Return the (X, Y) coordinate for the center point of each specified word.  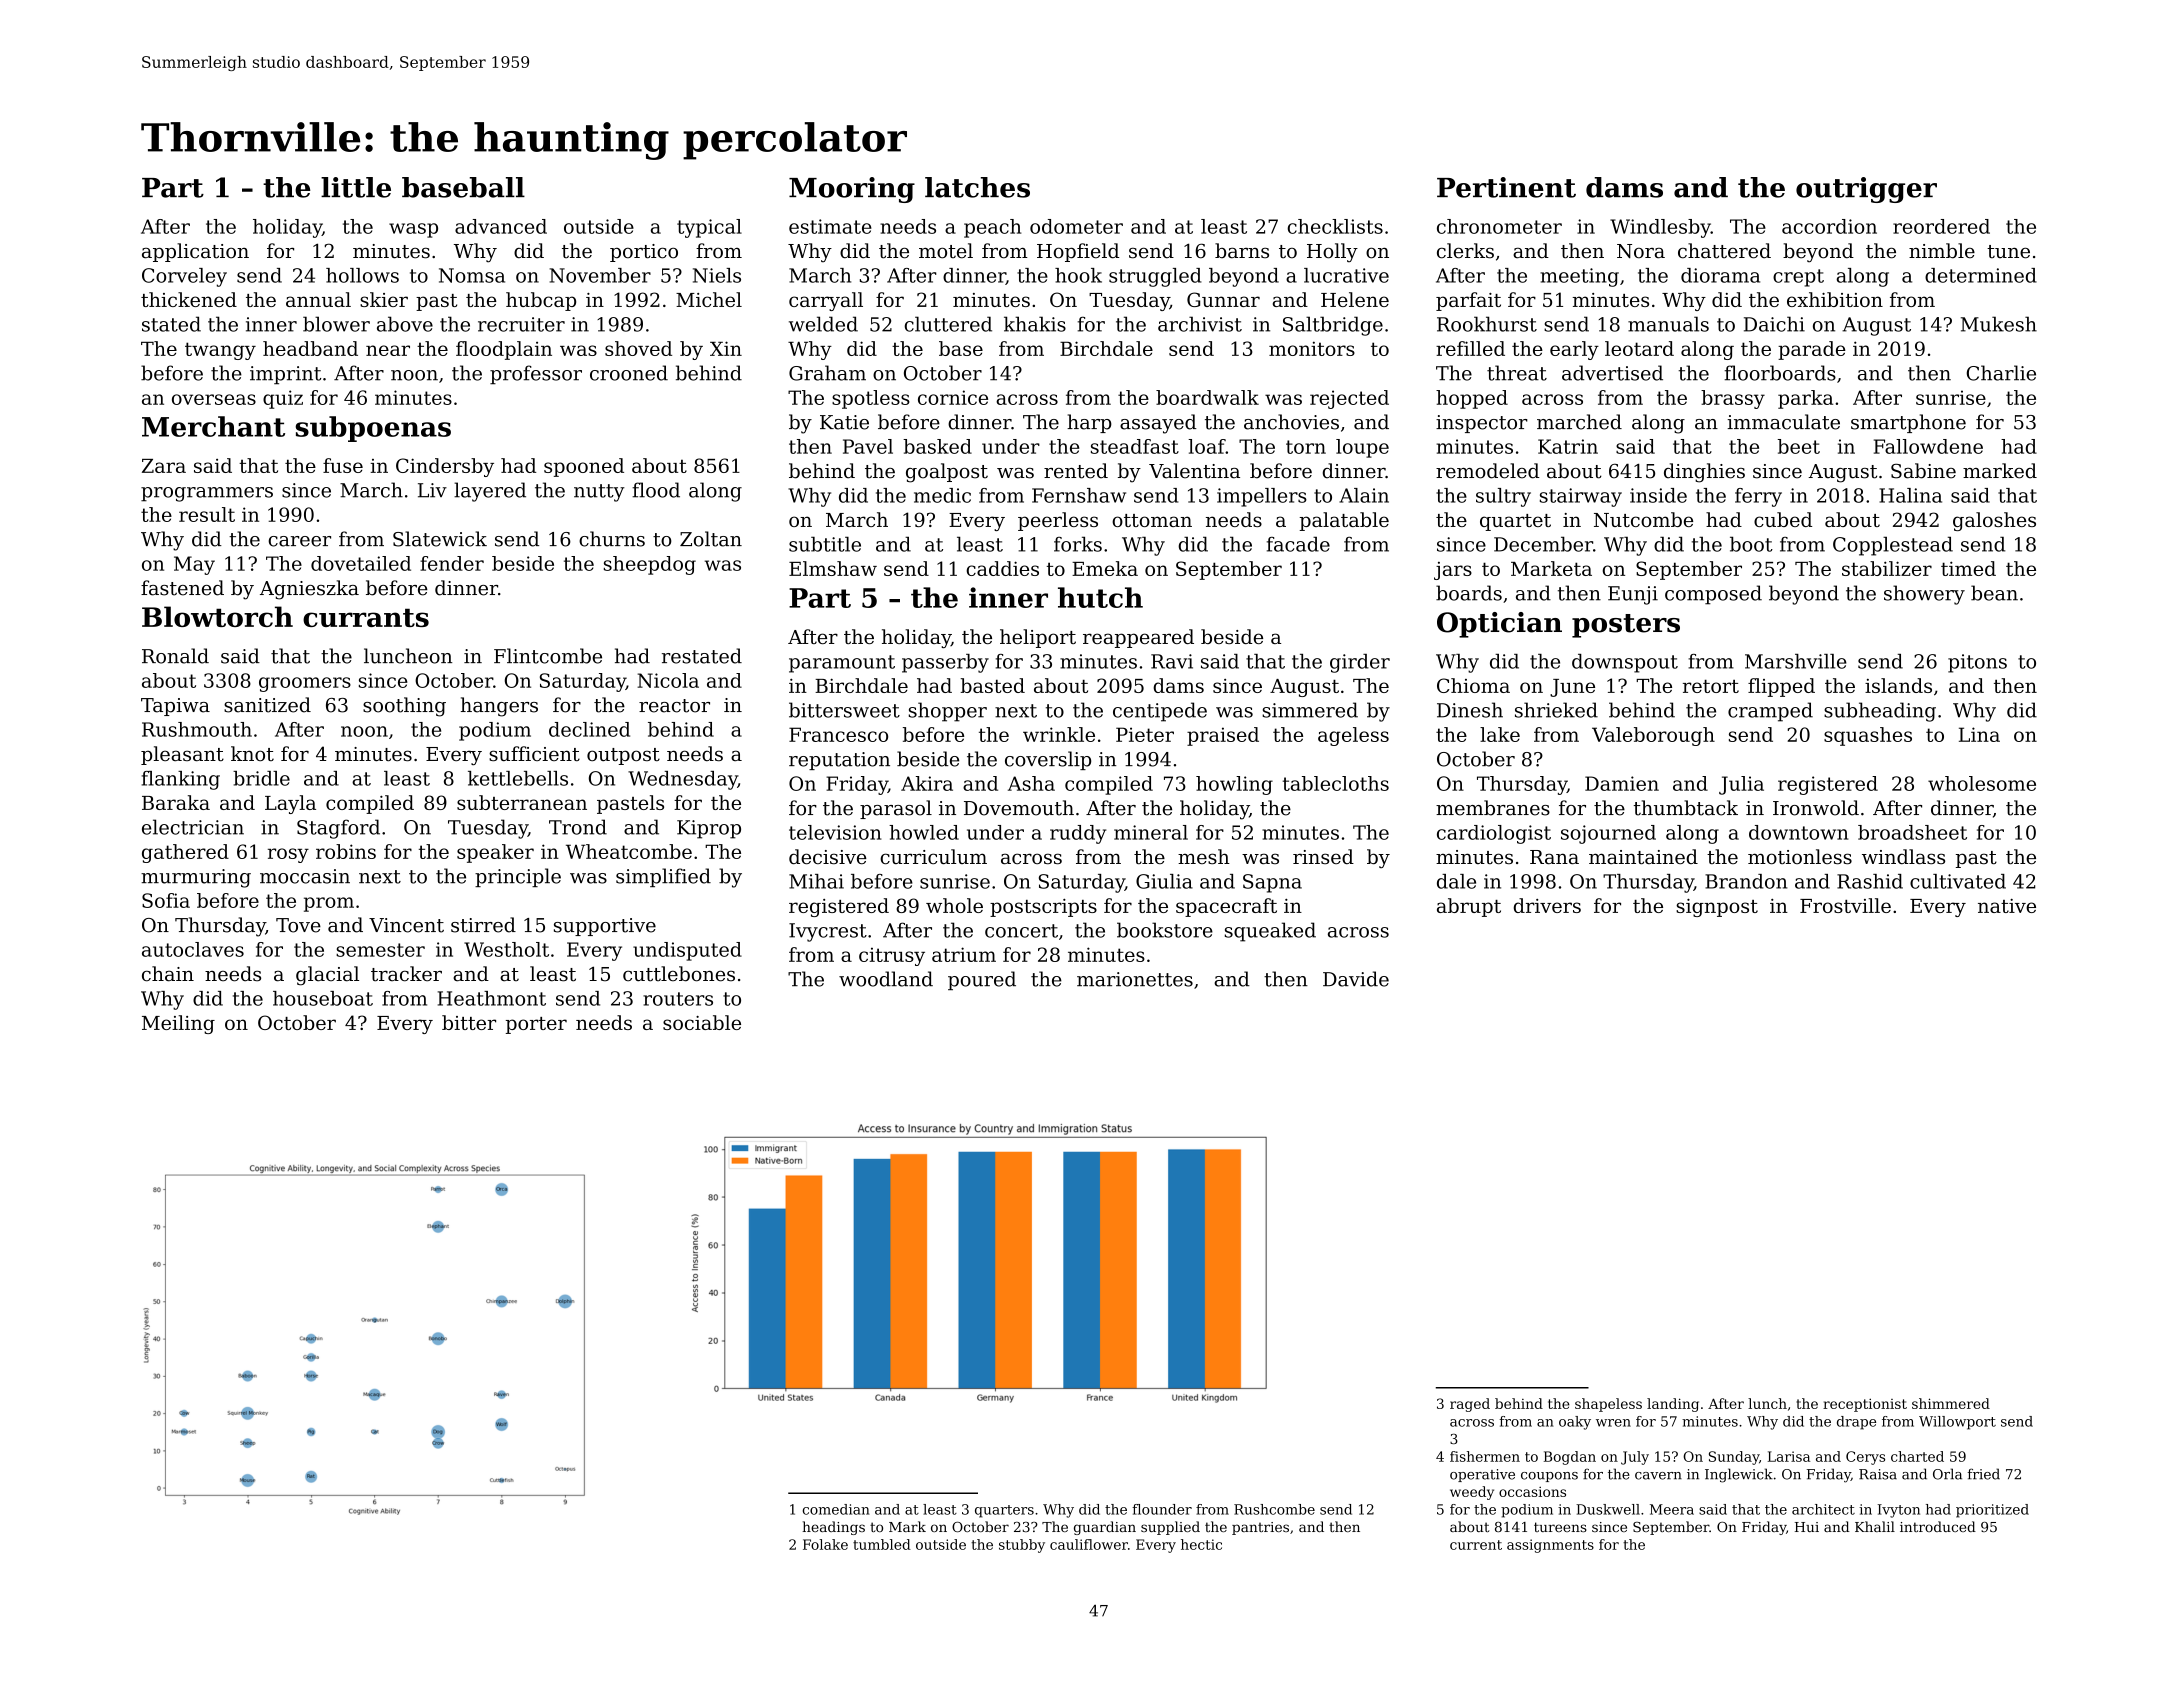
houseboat (323, 998)
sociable (702, 1022)
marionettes (1135, 979)
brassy (1733, 399)
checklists (1335, 226)
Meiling (178, 1024)
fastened (182, 588)
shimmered (1951, 1403)
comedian (836, 1509)
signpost (1717, 908)
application (195, 252)
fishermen (1485, 1456)
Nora (1641, 251)
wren (1613, 1423)
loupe (1362, 448)
